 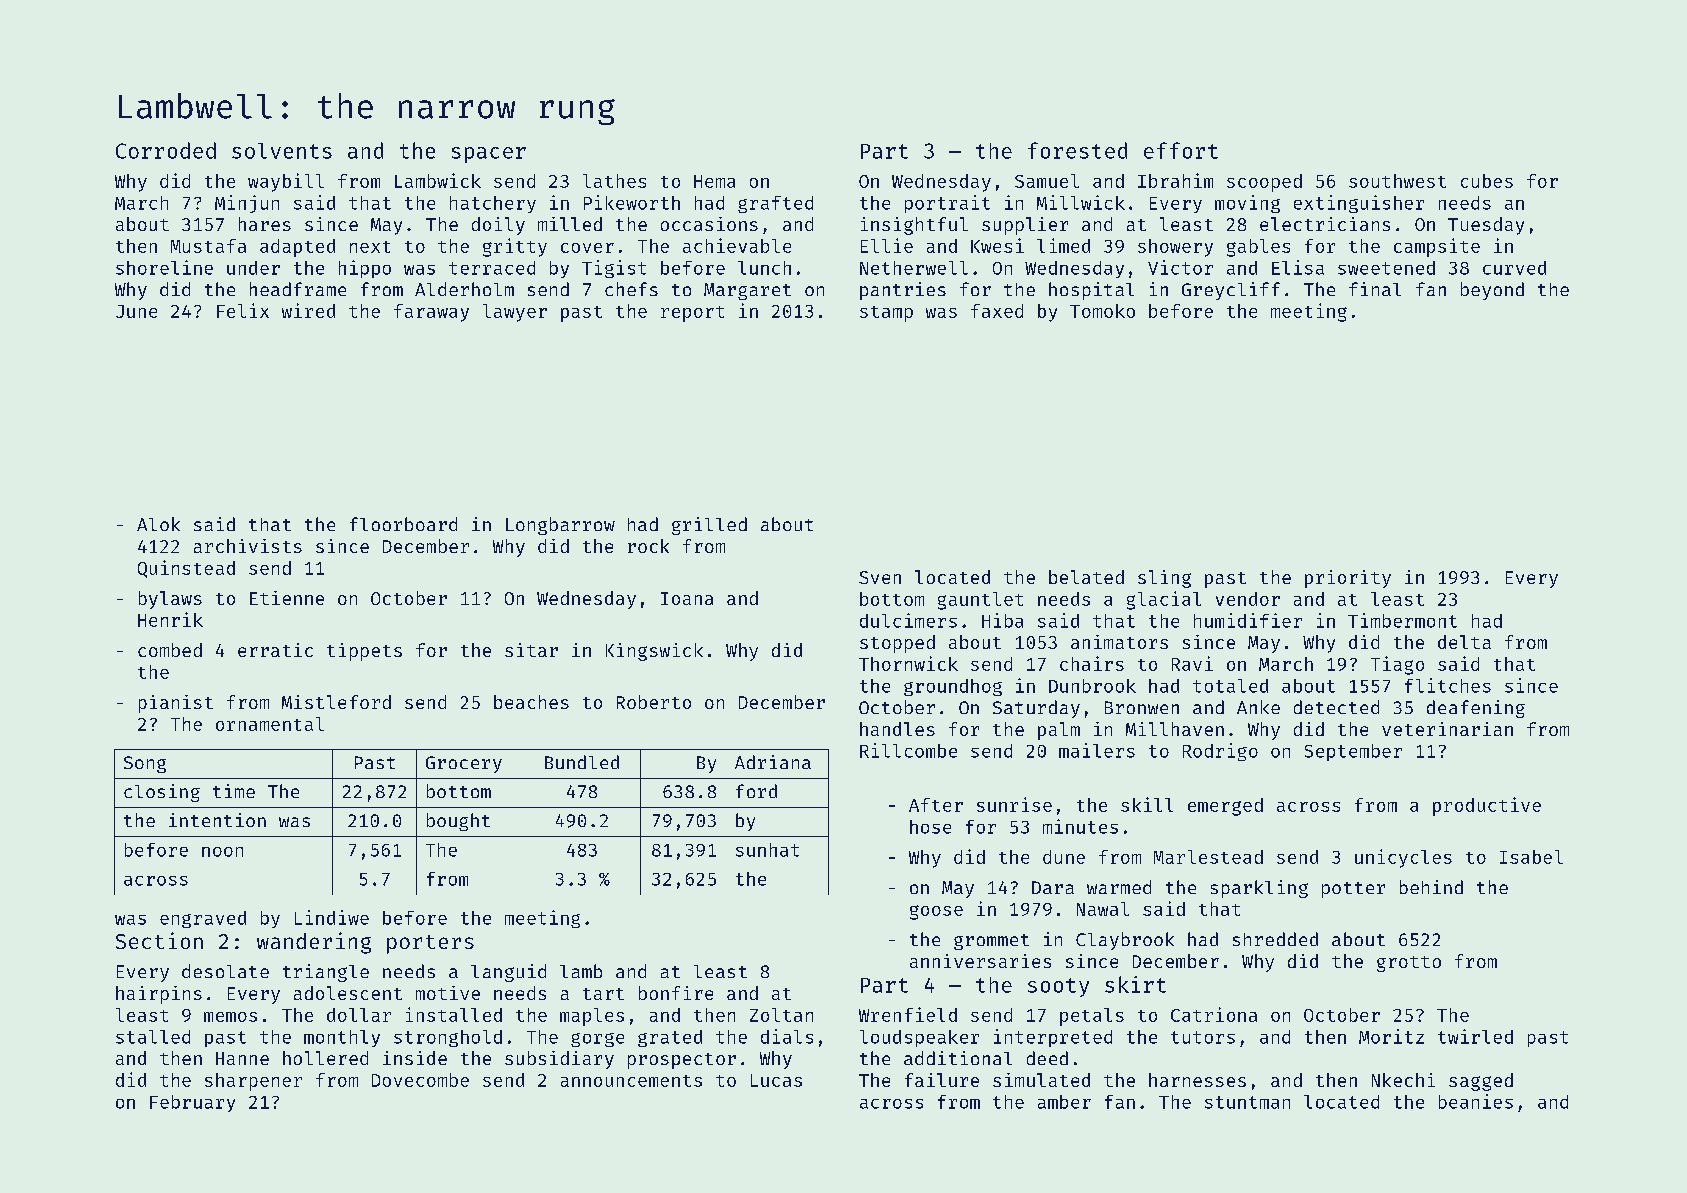 What do you see at coordinates (282, 151) in the page?
I see `solvents` at bounding box center [282, 151].
